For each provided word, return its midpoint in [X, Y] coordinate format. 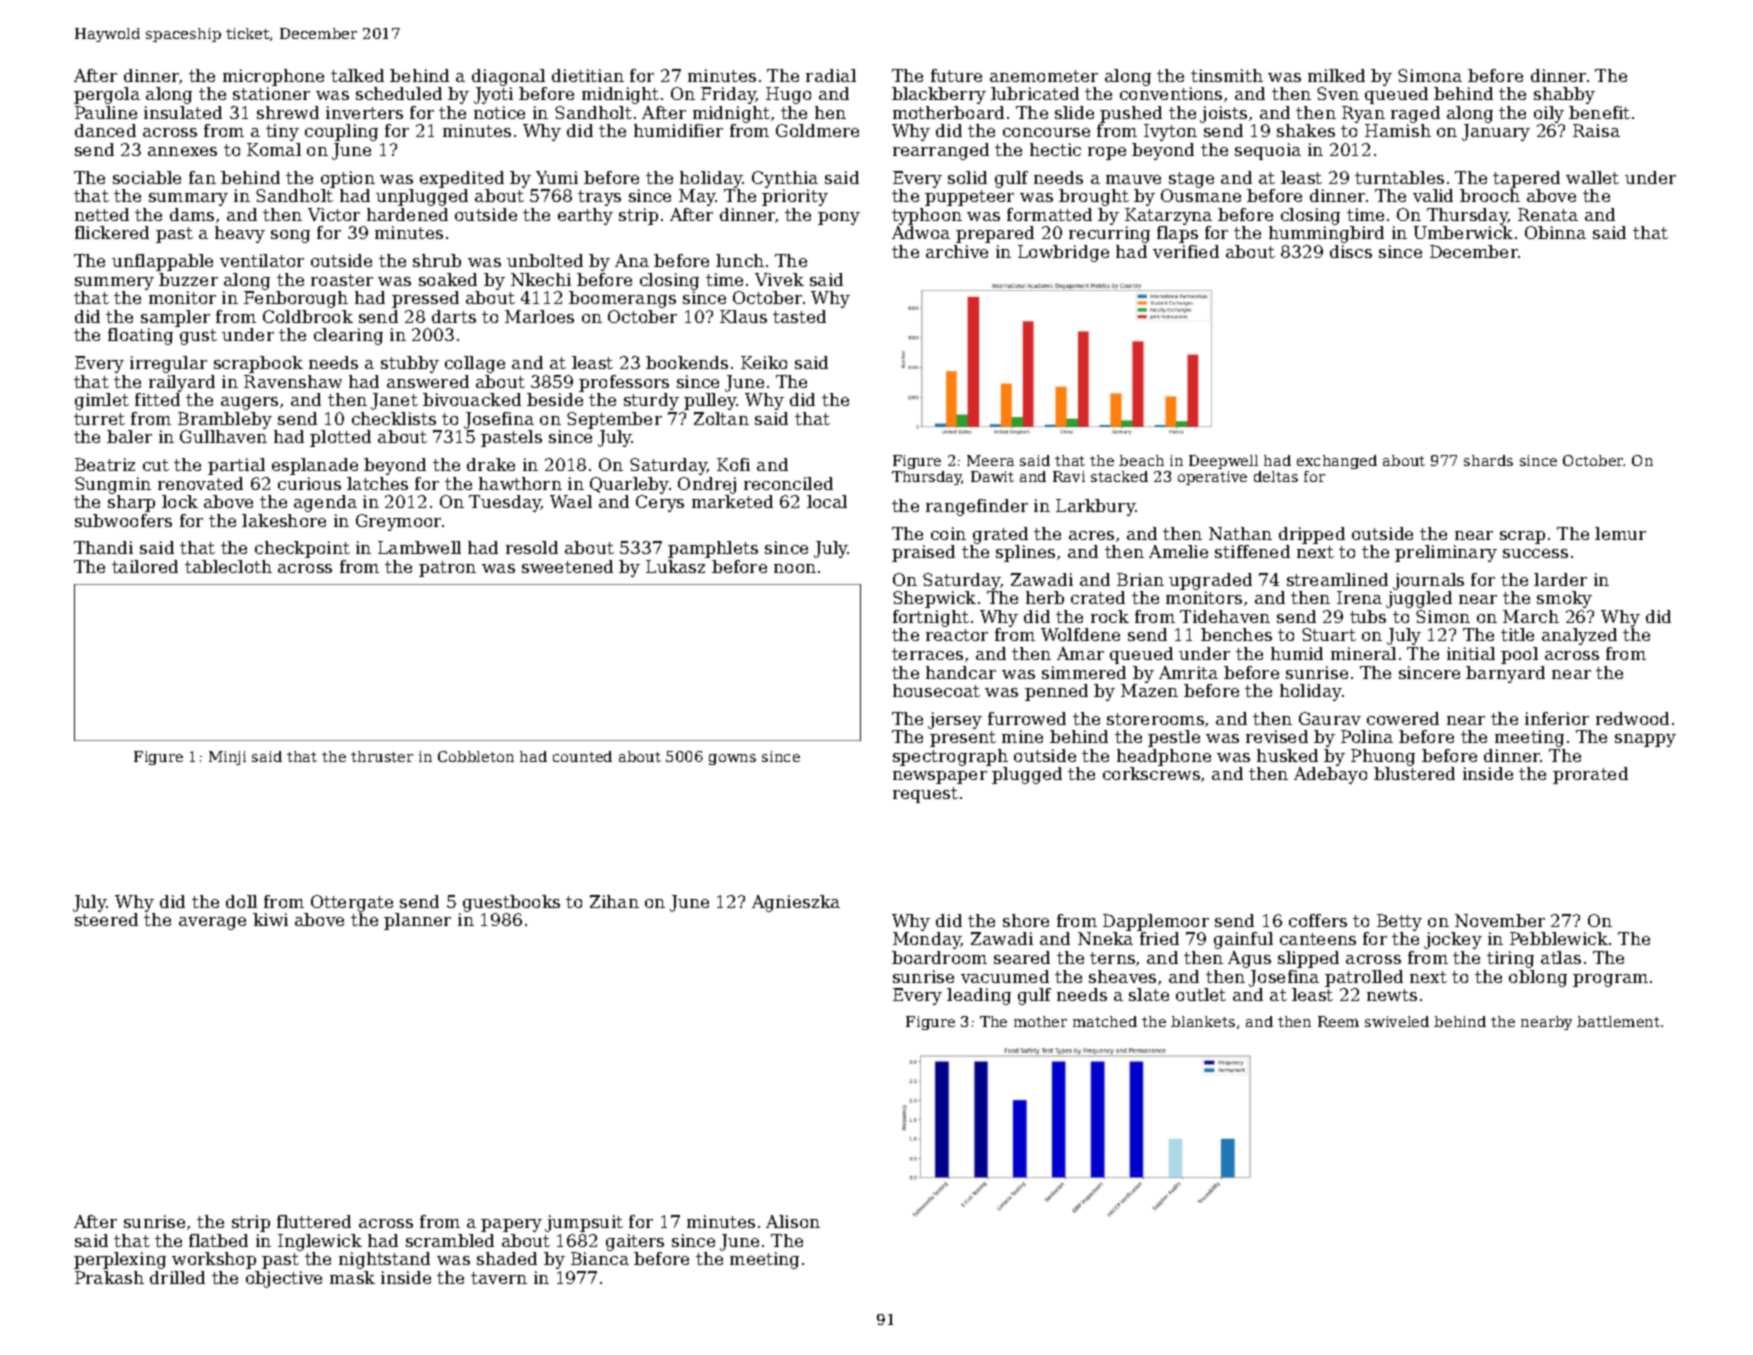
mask [352, 1277]
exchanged [1337, 462]
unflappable [162, 262]
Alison [793, 1221]
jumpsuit [584, 1223]
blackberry [939, 95]
